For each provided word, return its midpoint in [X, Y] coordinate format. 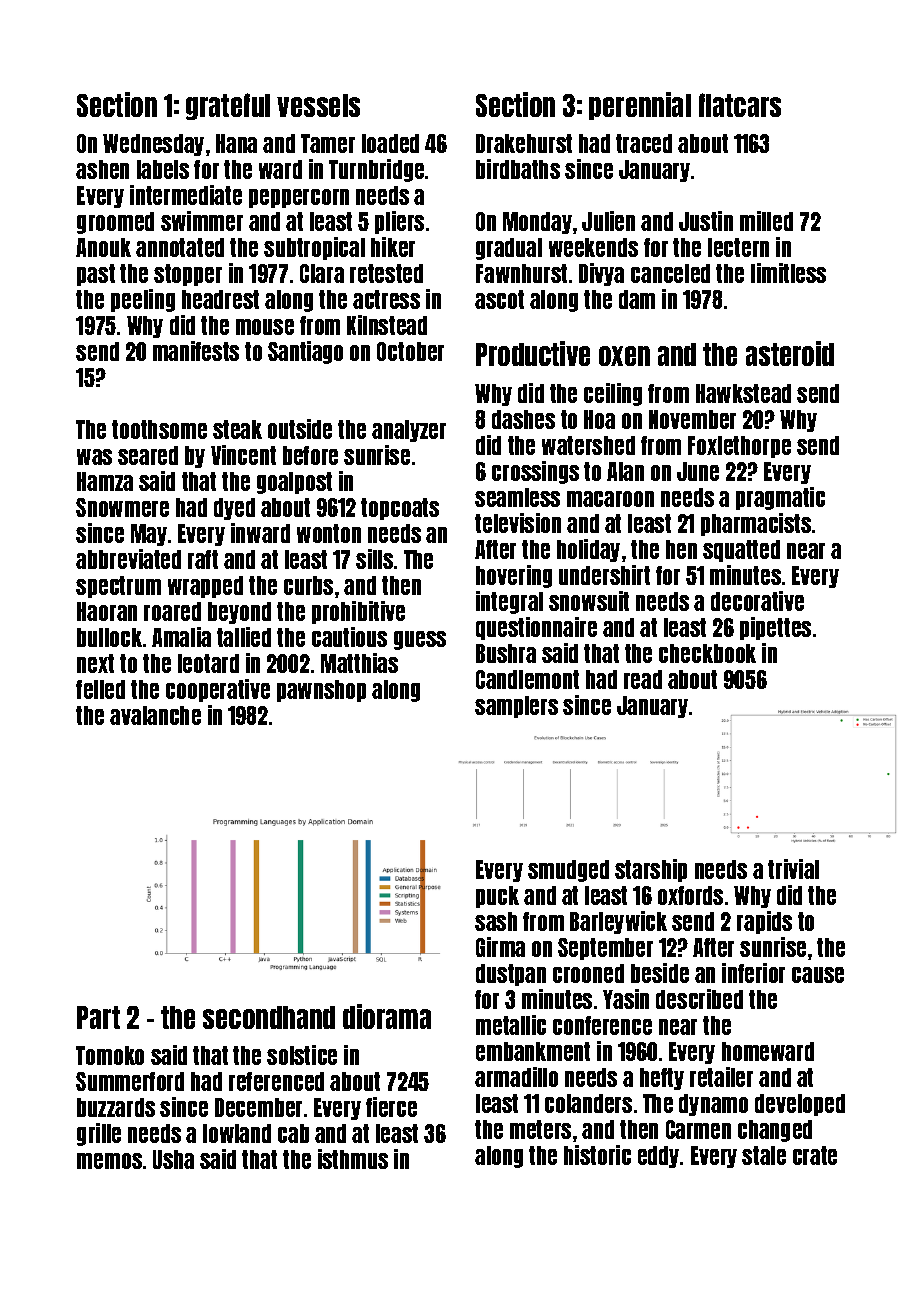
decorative [757, 601]
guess [420, 640]
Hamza [105, 481]
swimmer [202, 221]
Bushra [506, 653]
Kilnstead [387, 325]
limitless [788, 273]
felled [100, 689]
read [643, 679]
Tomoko [110, 1055]
